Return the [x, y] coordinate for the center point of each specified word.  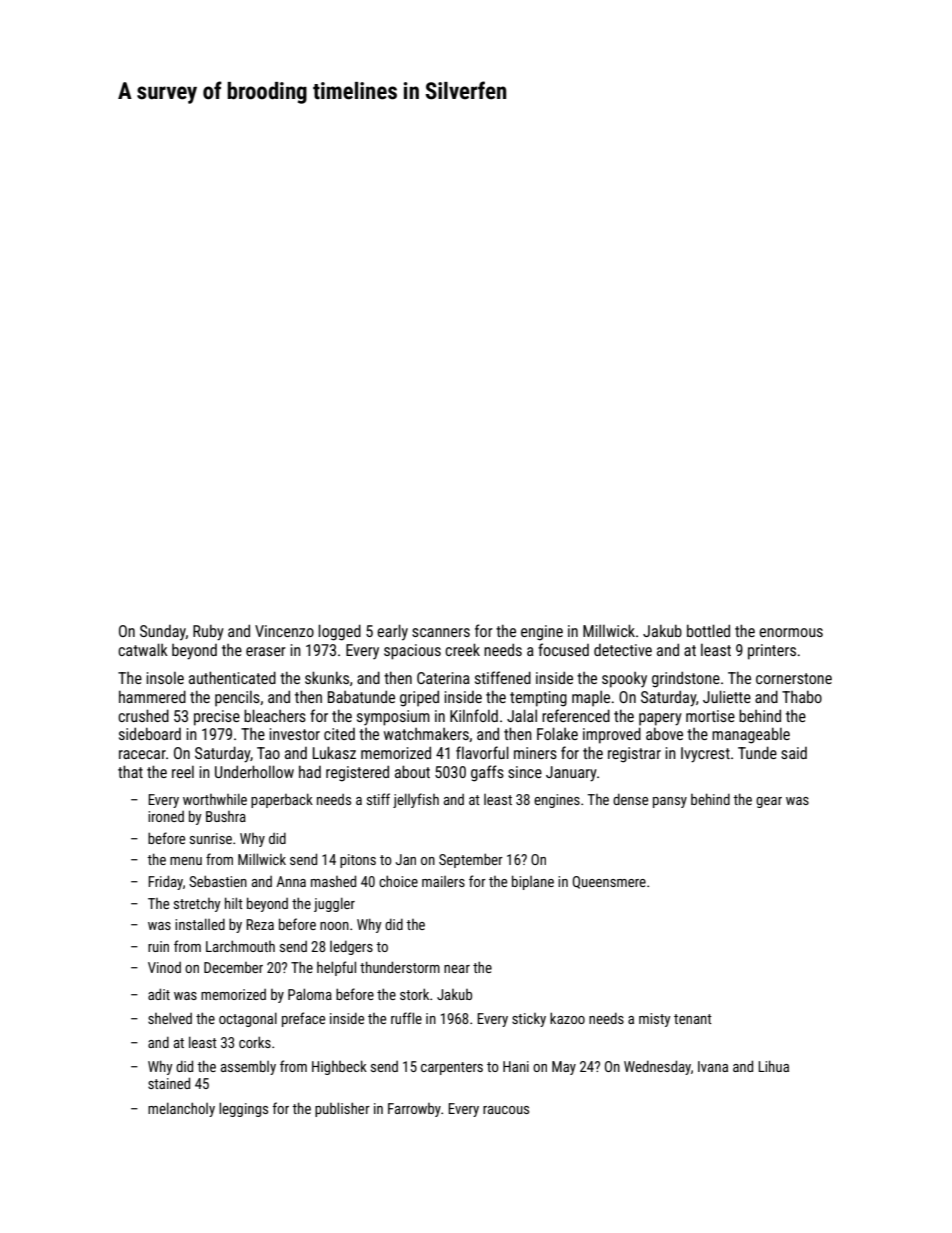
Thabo [802, 696]
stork [414, 994]
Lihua [773, 1066]
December [233, 967]
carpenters [452, 1068]
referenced [576, 715]
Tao [268, 753]
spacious [412, 652]
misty [655, 1020]
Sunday [163, 633]
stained [169, 1083]
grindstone [686, 679]
